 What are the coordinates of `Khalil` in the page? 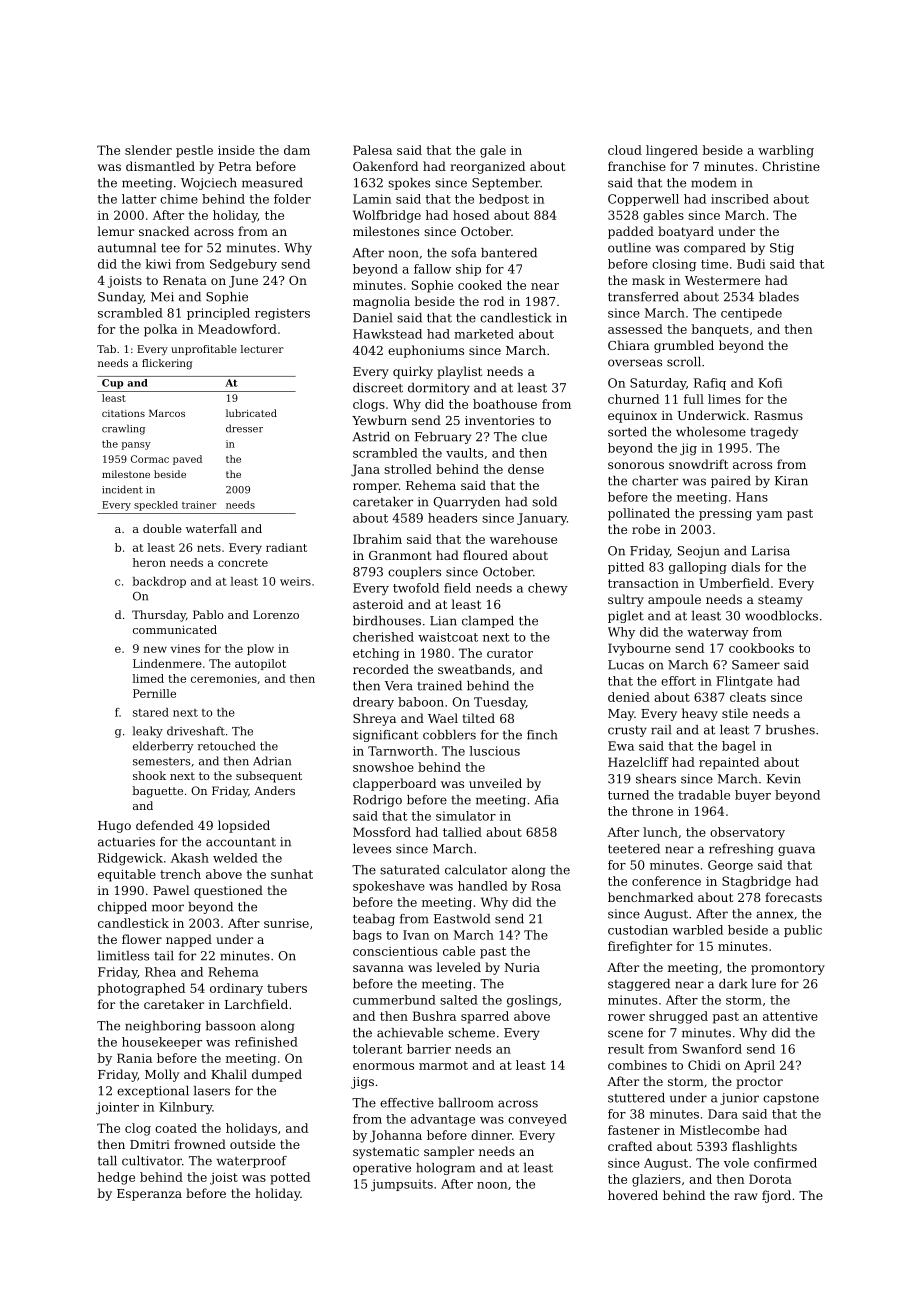 It's located at (229, 1074).
